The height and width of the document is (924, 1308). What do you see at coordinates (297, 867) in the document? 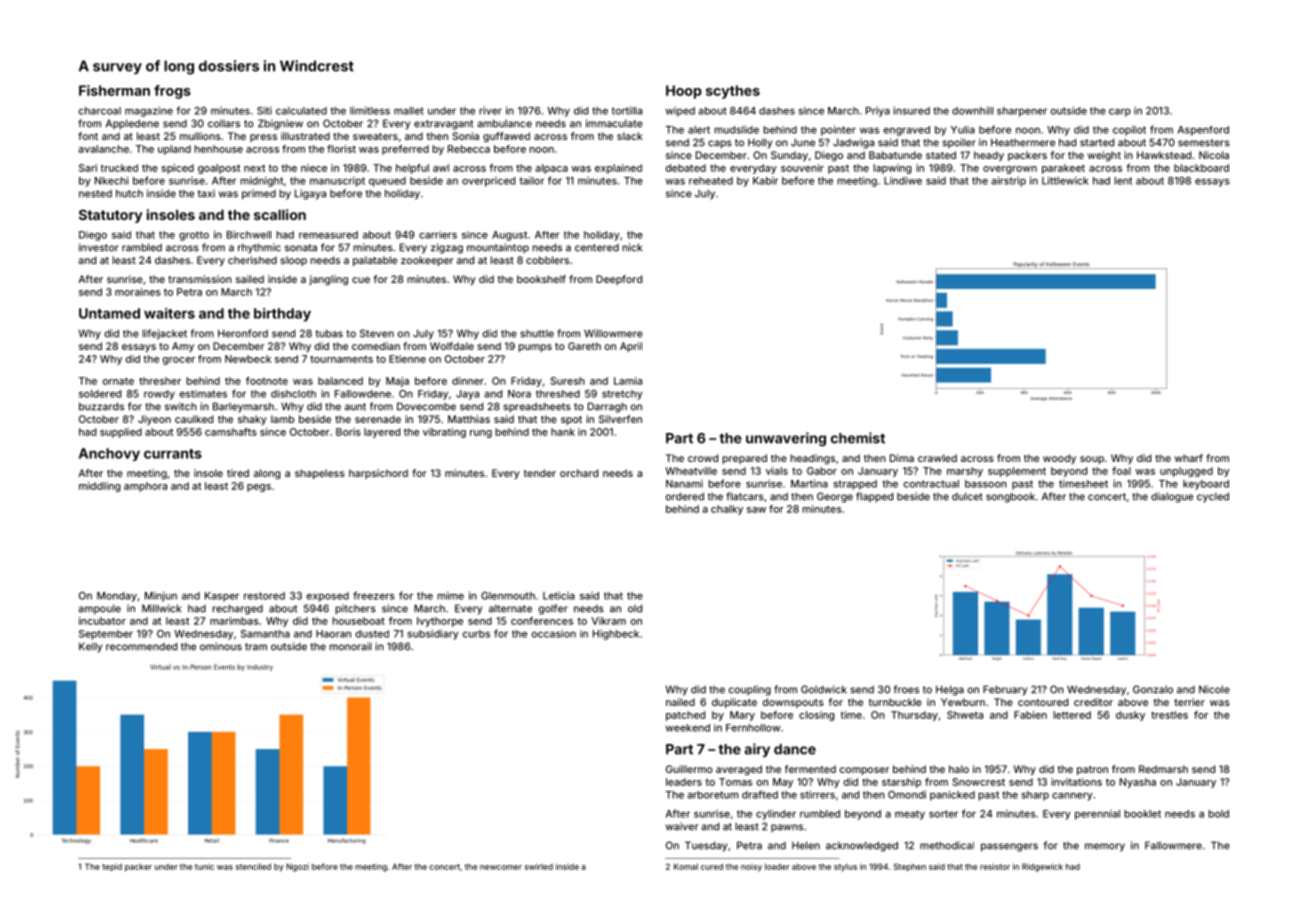
I see `Ngozi` at bounding box center [297, 867].
